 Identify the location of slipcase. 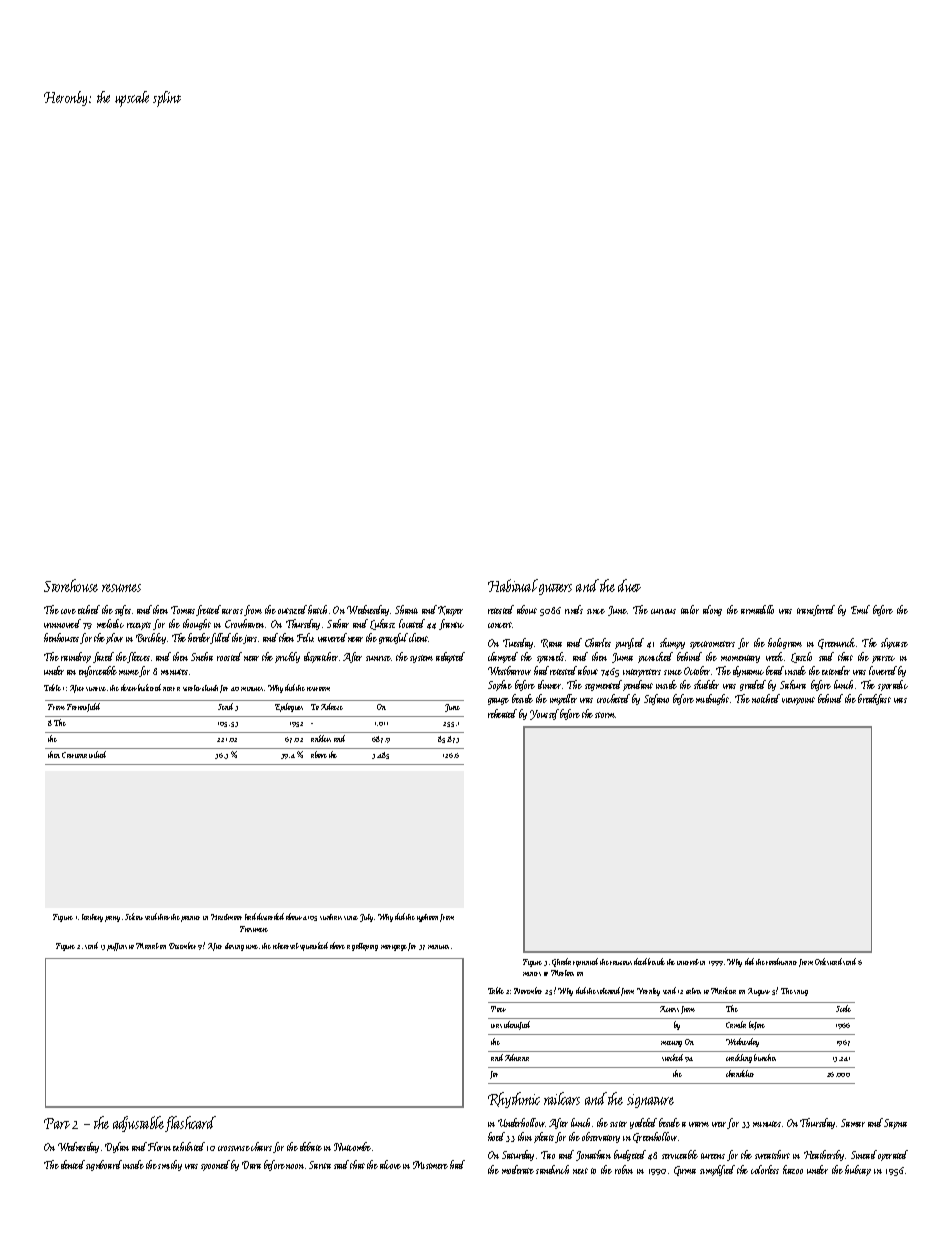
(894, 643).
